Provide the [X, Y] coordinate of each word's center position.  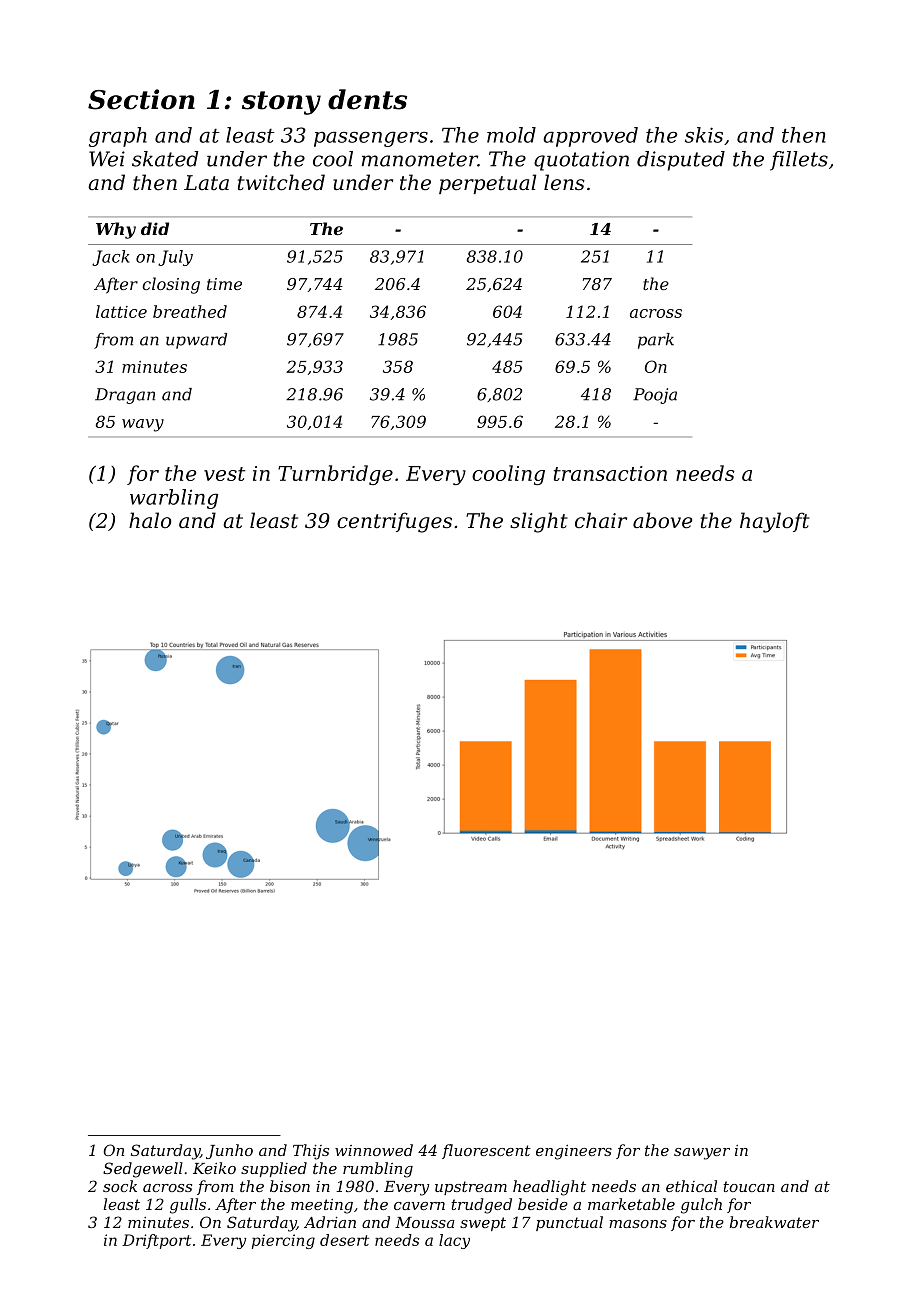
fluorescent [486, 1151]
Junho [229, 1151]
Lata [206, 183]
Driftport [156, 1241]
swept [483, 1224]
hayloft [775, 522]
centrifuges [394, 522]
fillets [799, 161]
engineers [574, 1152]
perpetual [487, 184]
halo [150, 520]
